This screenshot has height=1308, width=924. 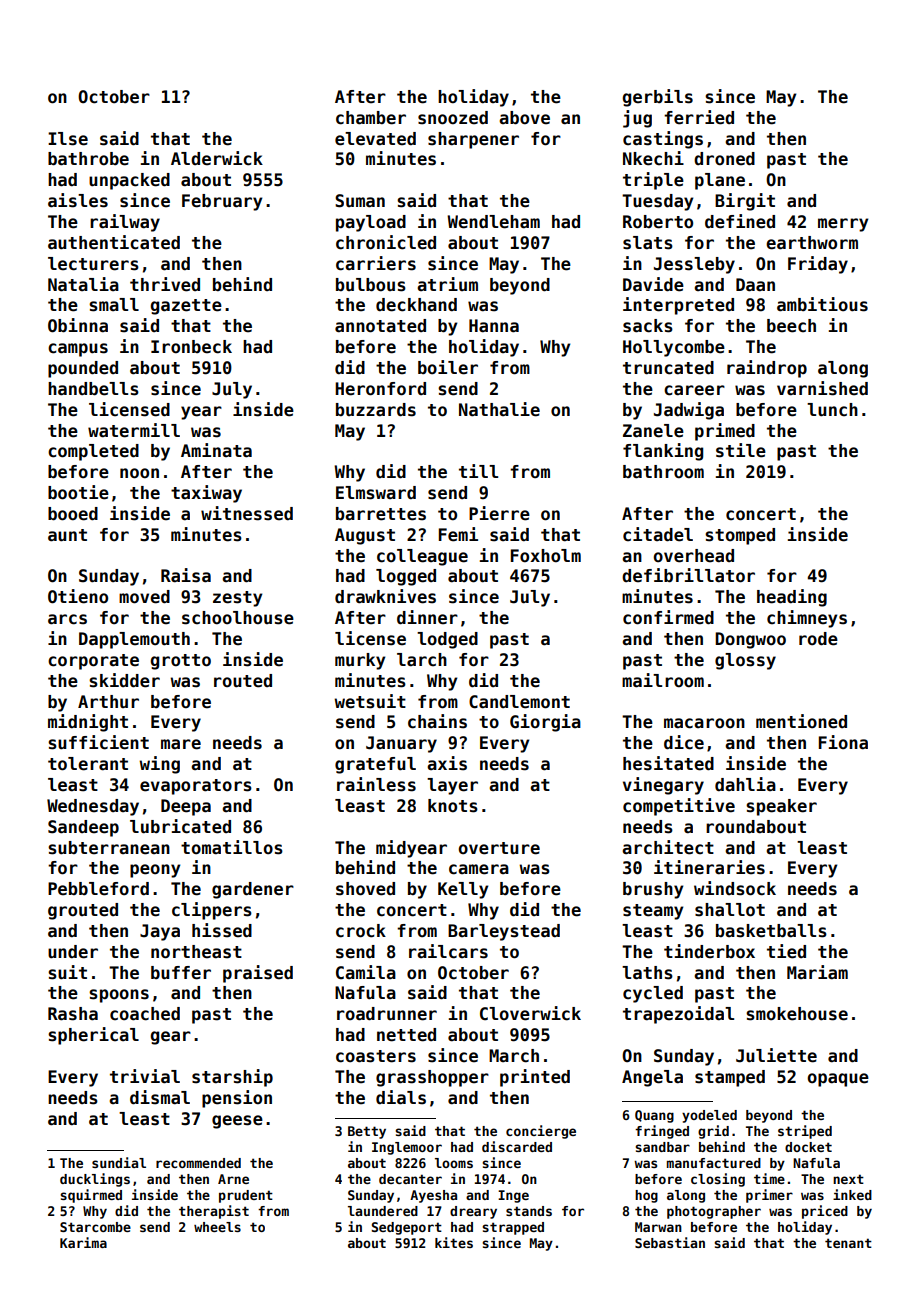 What do you see at coordinates (217, 1227) in the screenshot?
I see `wheels` at bounding box center [217, 1227].
